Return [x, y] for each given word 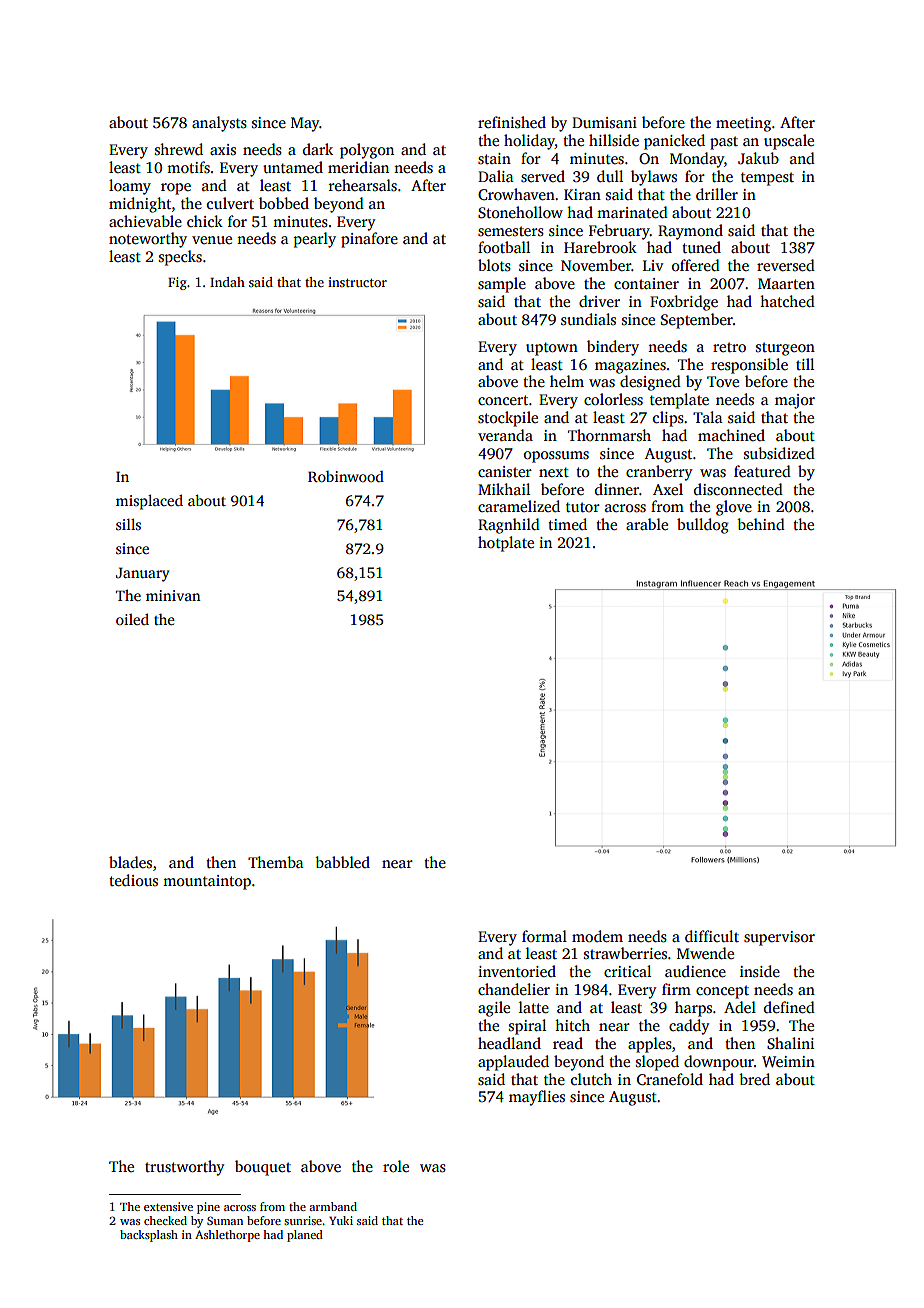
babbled [342, 862]
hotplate [506, 544]
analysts [219, 124]
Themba [276, 862]
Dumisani [604, 122]
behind [761, 524]
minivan [173, 595]
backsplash [149, 1236]
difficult [712, 936]
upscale [789, 142]
